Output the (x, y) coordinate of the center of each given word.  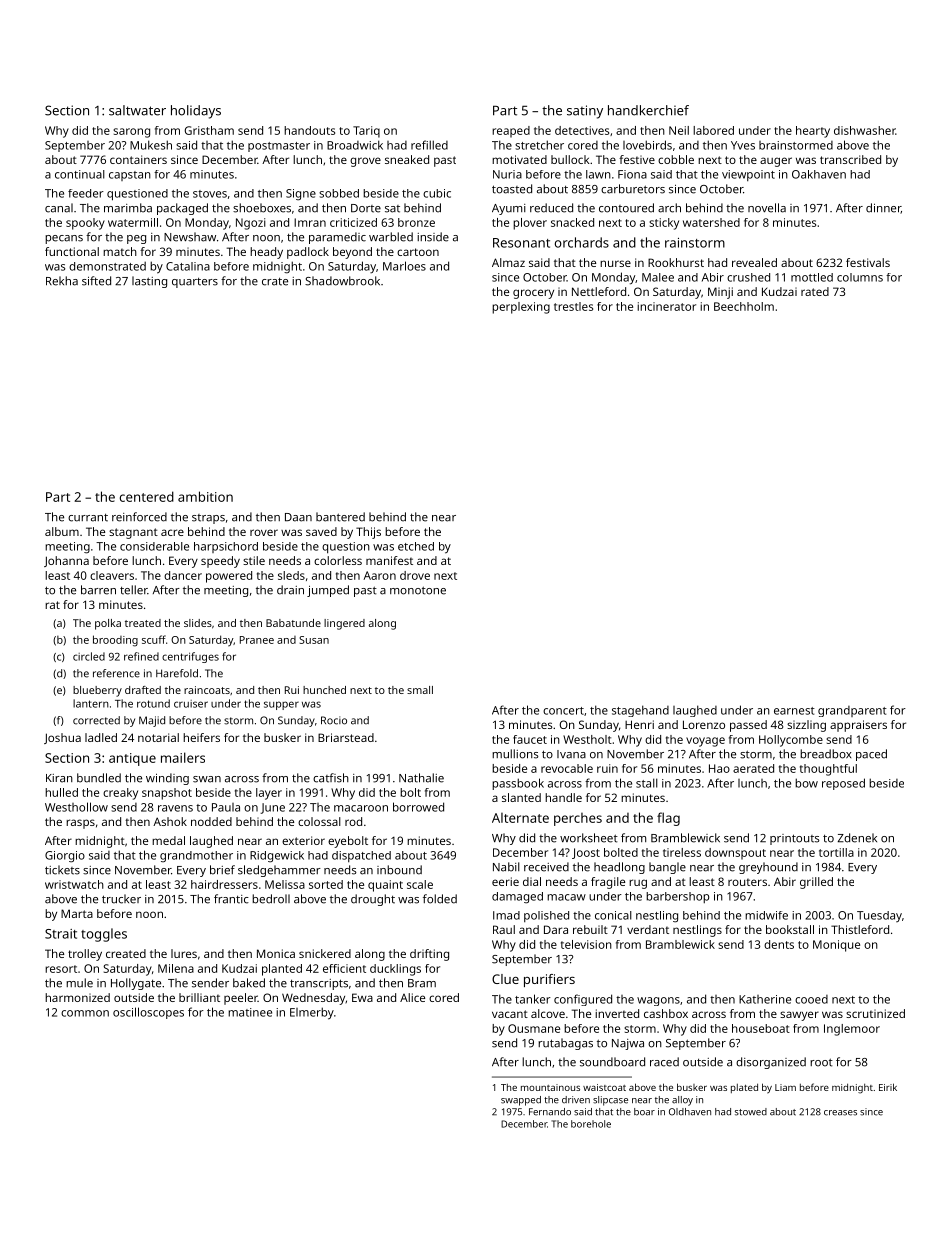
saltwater (137, 110)
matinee (250, 1012)
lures (184, 953)
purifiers (549, 980)
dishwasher (865, 130)
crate (275, 282)
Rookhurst (676, 262)
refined (141, 656)
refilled (429, 145)
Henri (639, 724)
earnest (794, 711)
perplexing (521, 308)
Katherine (765, 999)
